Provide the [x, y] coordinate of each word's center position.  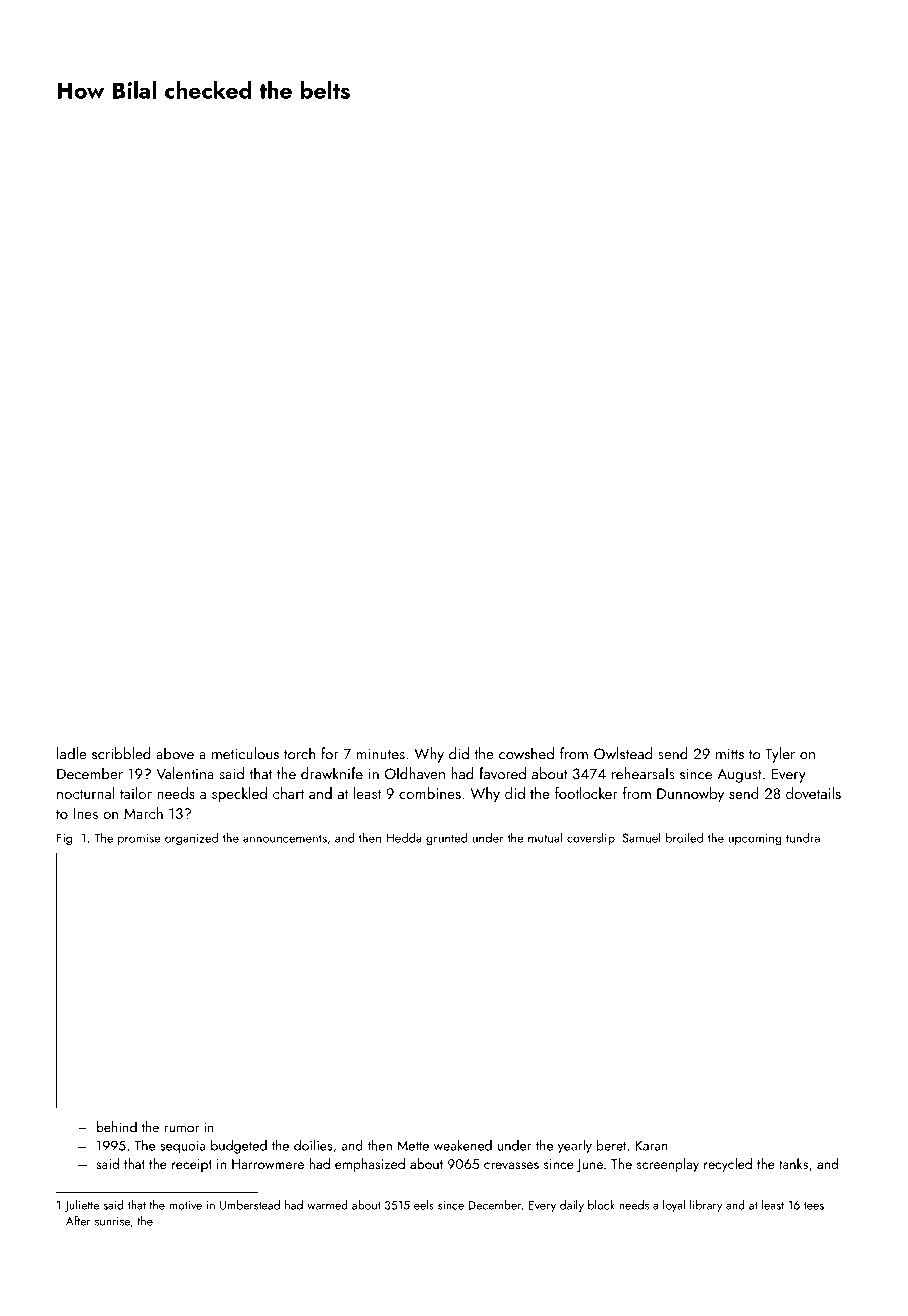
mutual [545, 838]
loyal [674, 1206]
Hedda [404, 838]
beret [612, 1145]
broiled [684, 838]
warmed [327, 1205]
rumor [182, 1129]
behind [117, 1127]
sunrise [112, 1221]
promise [139, 839]
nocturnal [86, 793]
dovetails [813, 793]
